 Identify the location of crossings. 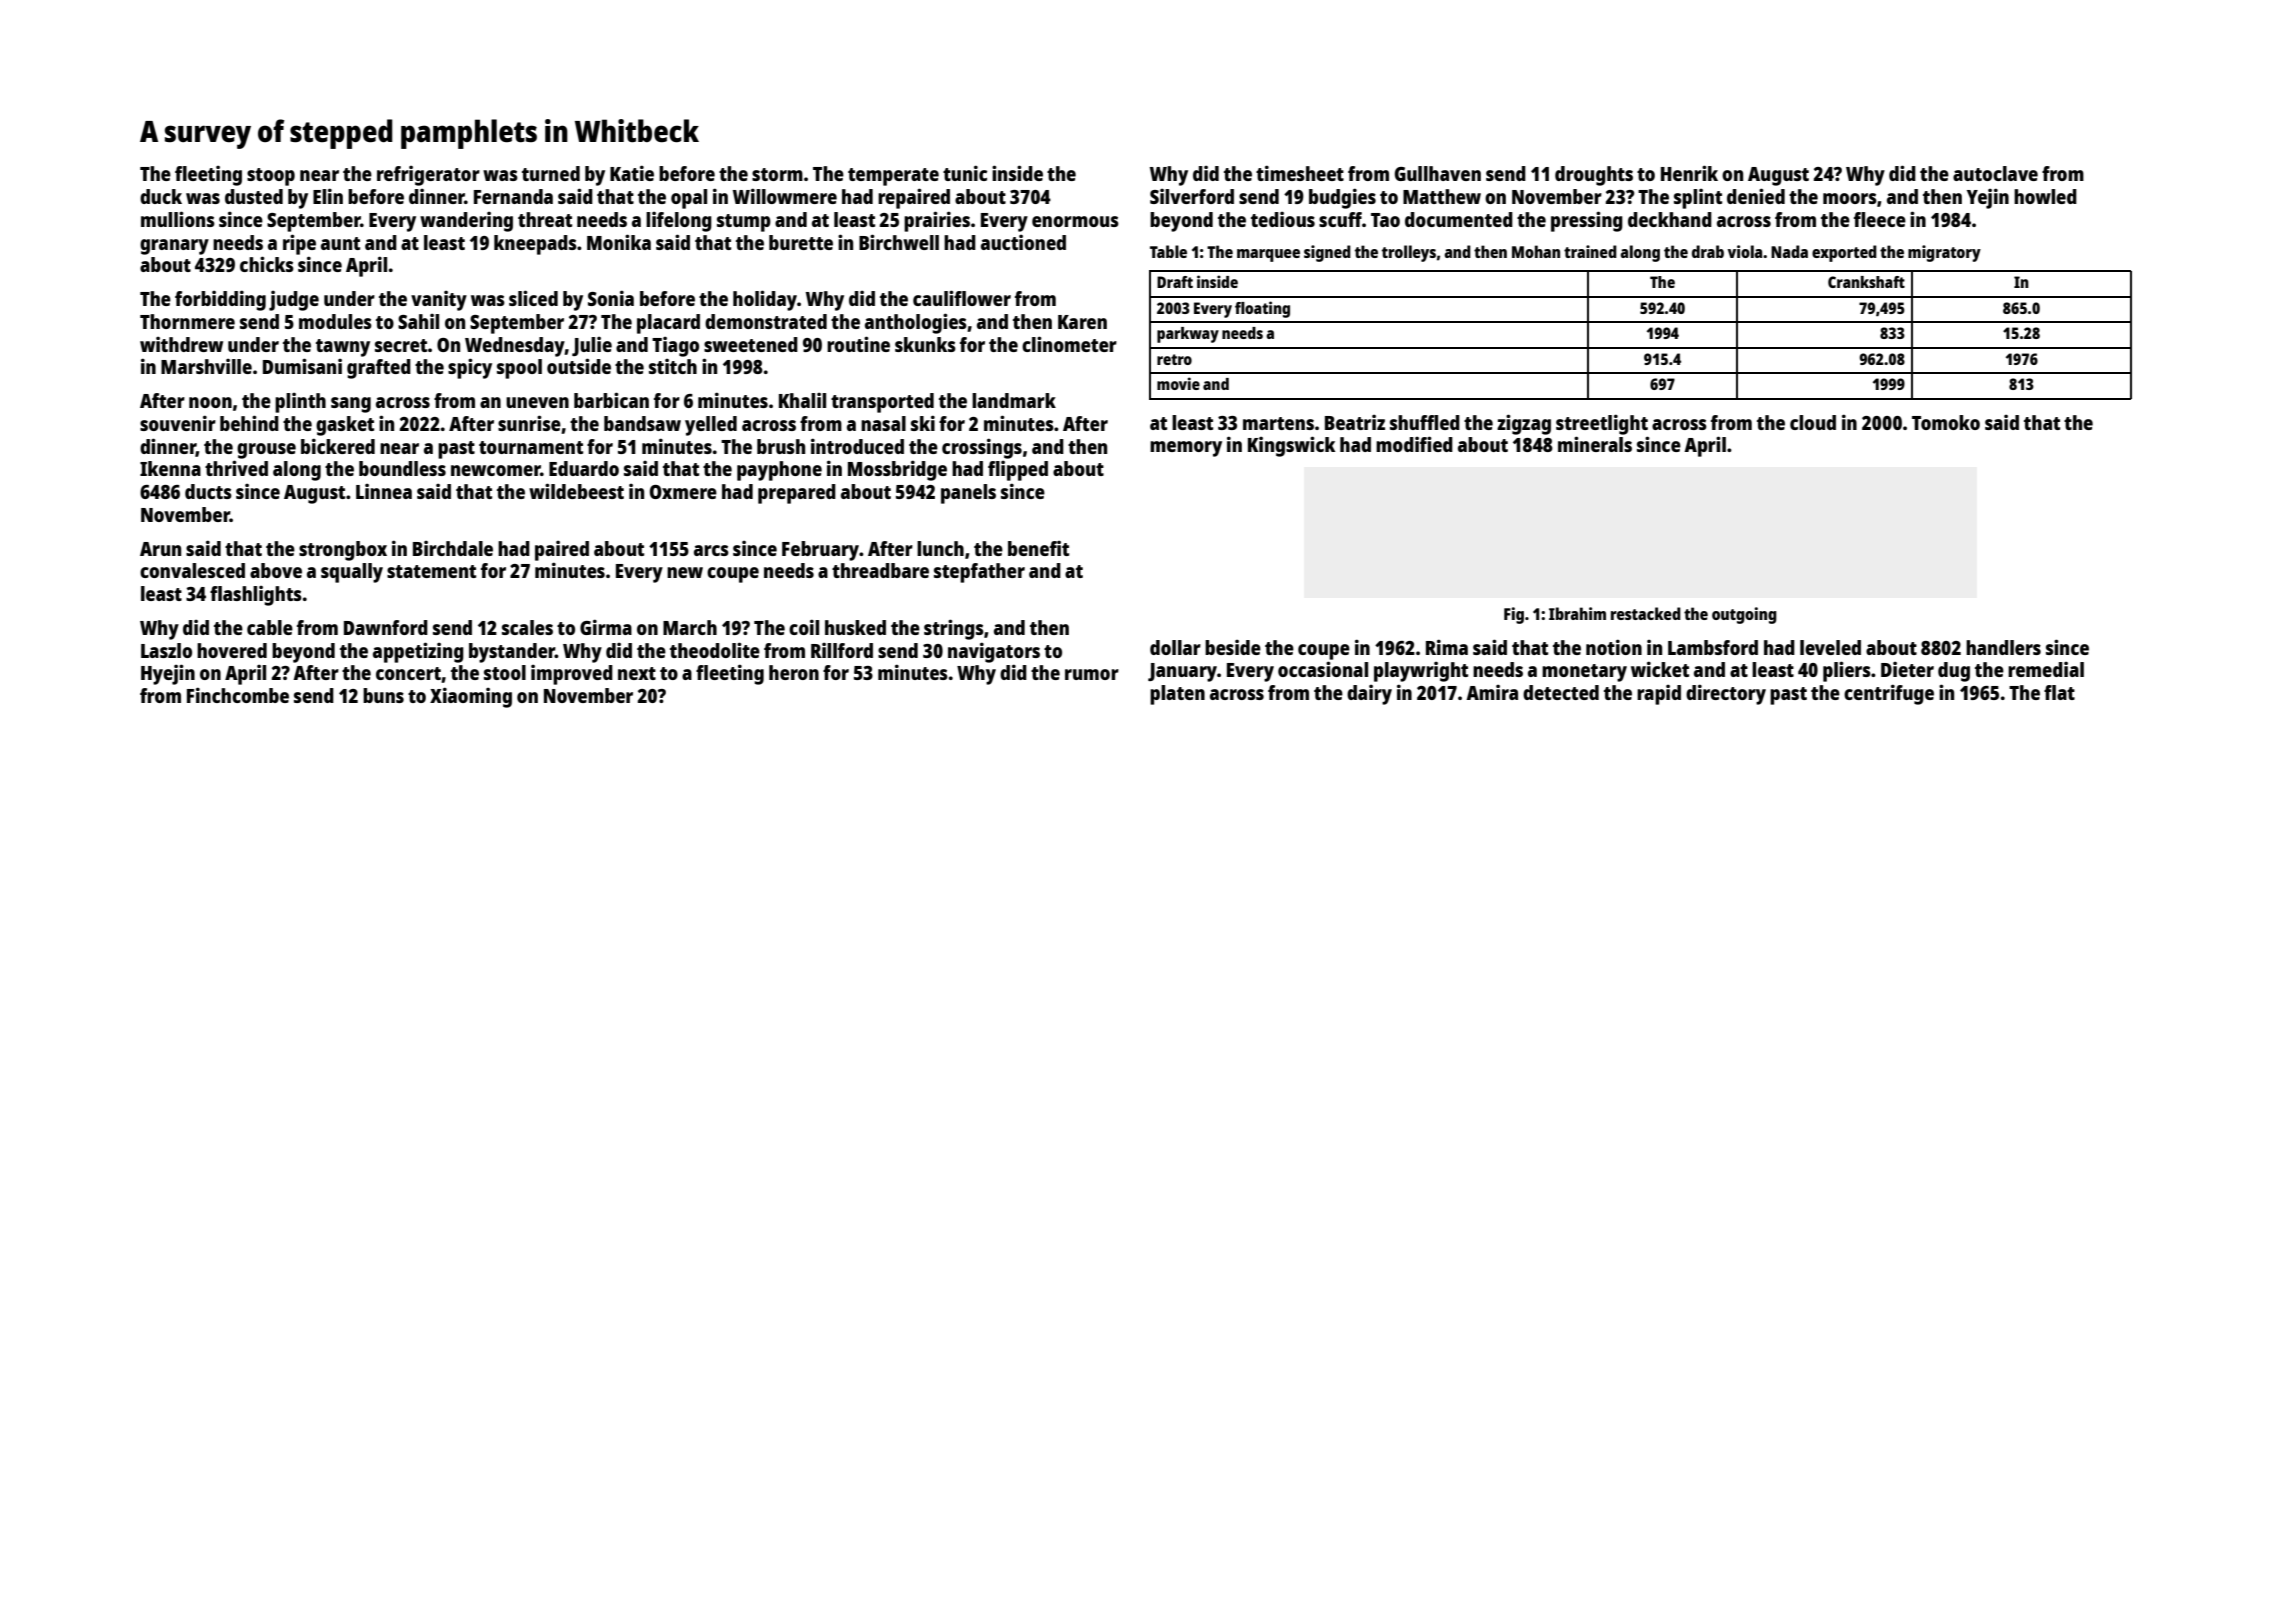
(982, 448).
